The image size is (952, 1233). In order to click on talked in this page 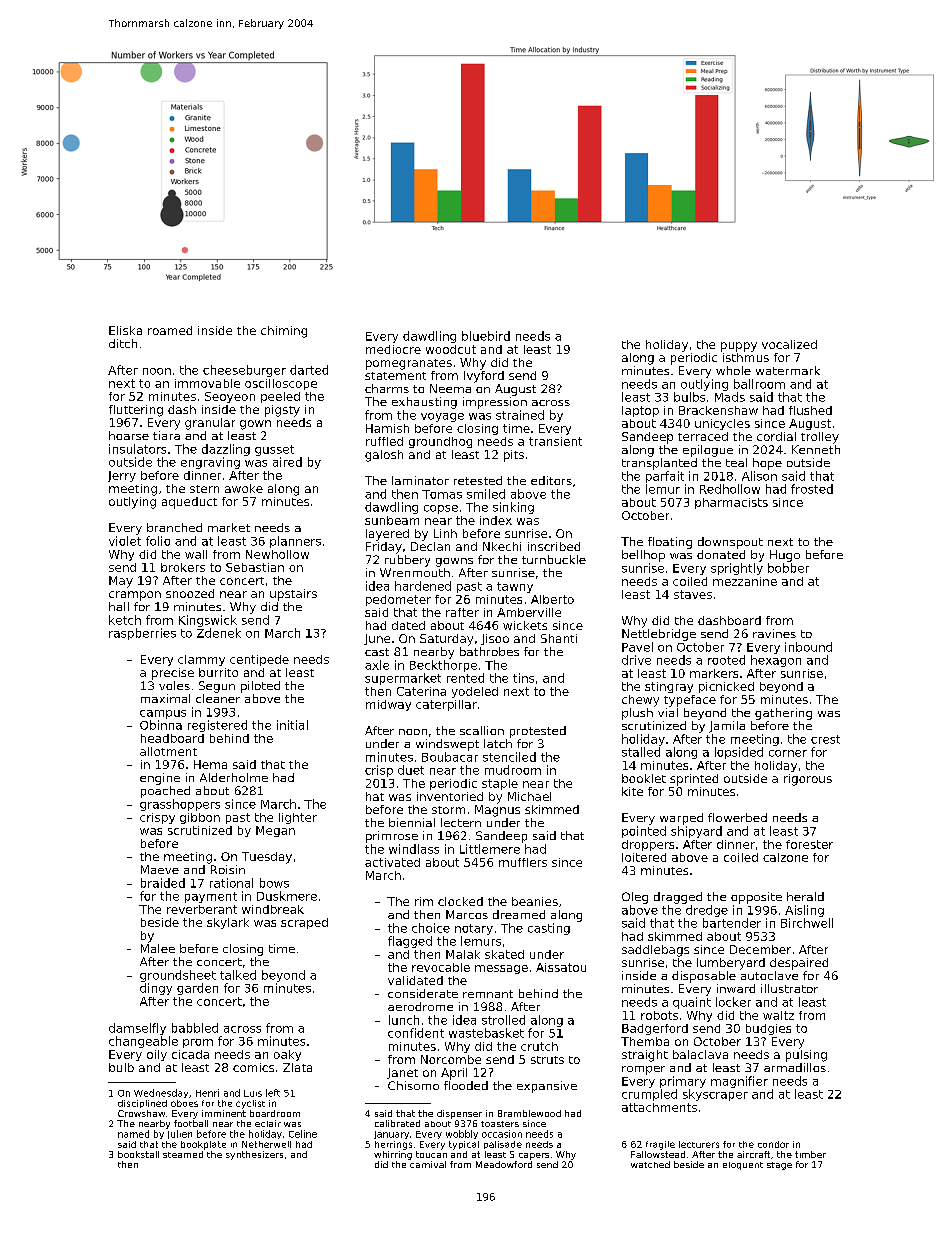, I will do `click(238, 975)`.
